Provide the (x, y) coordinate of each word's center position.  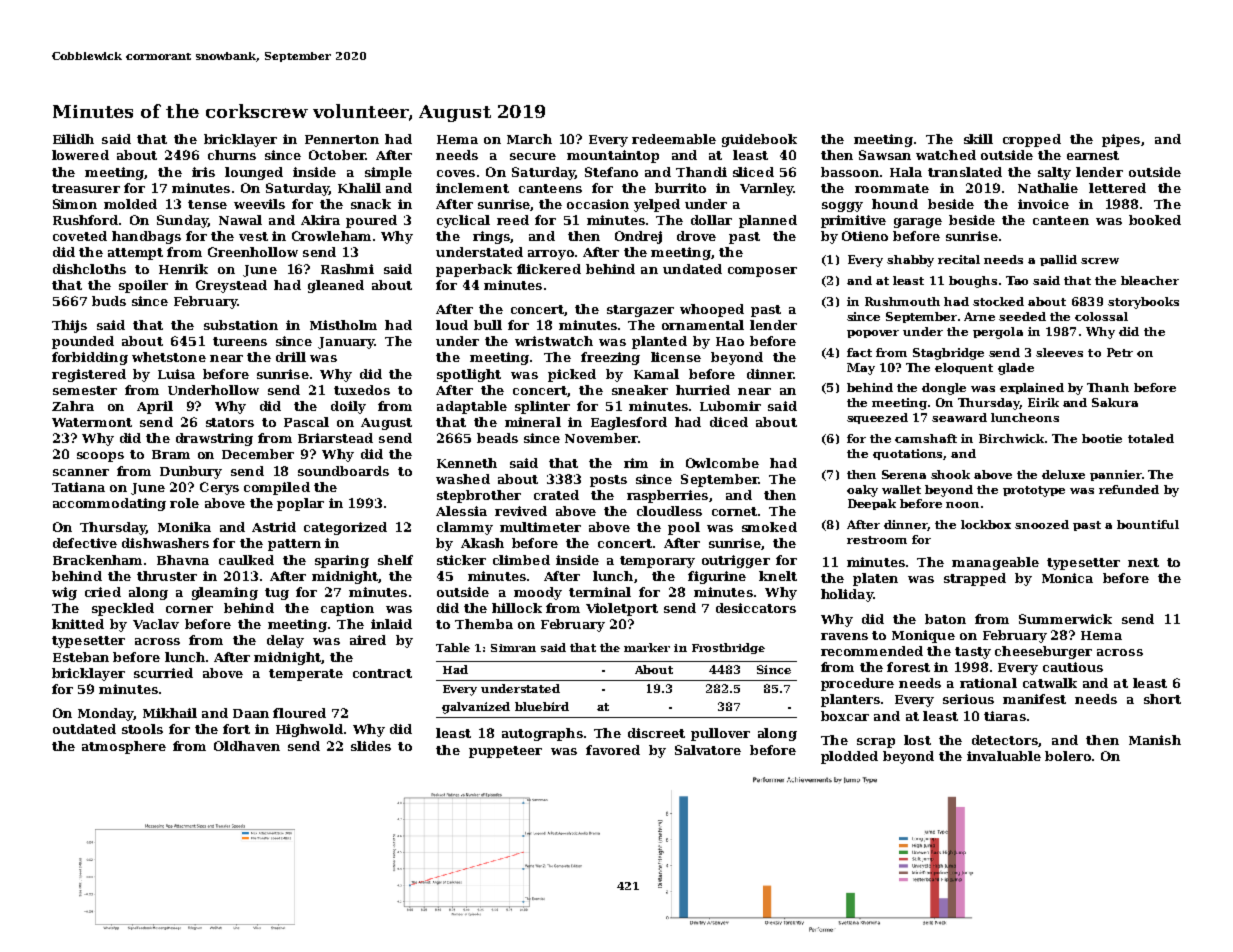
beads (497, 438)
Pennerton (342, 139)
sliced (753, 172)
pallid (1058, 260)
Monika (184, 527)
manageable (995, 563)
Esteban (81, 657)
